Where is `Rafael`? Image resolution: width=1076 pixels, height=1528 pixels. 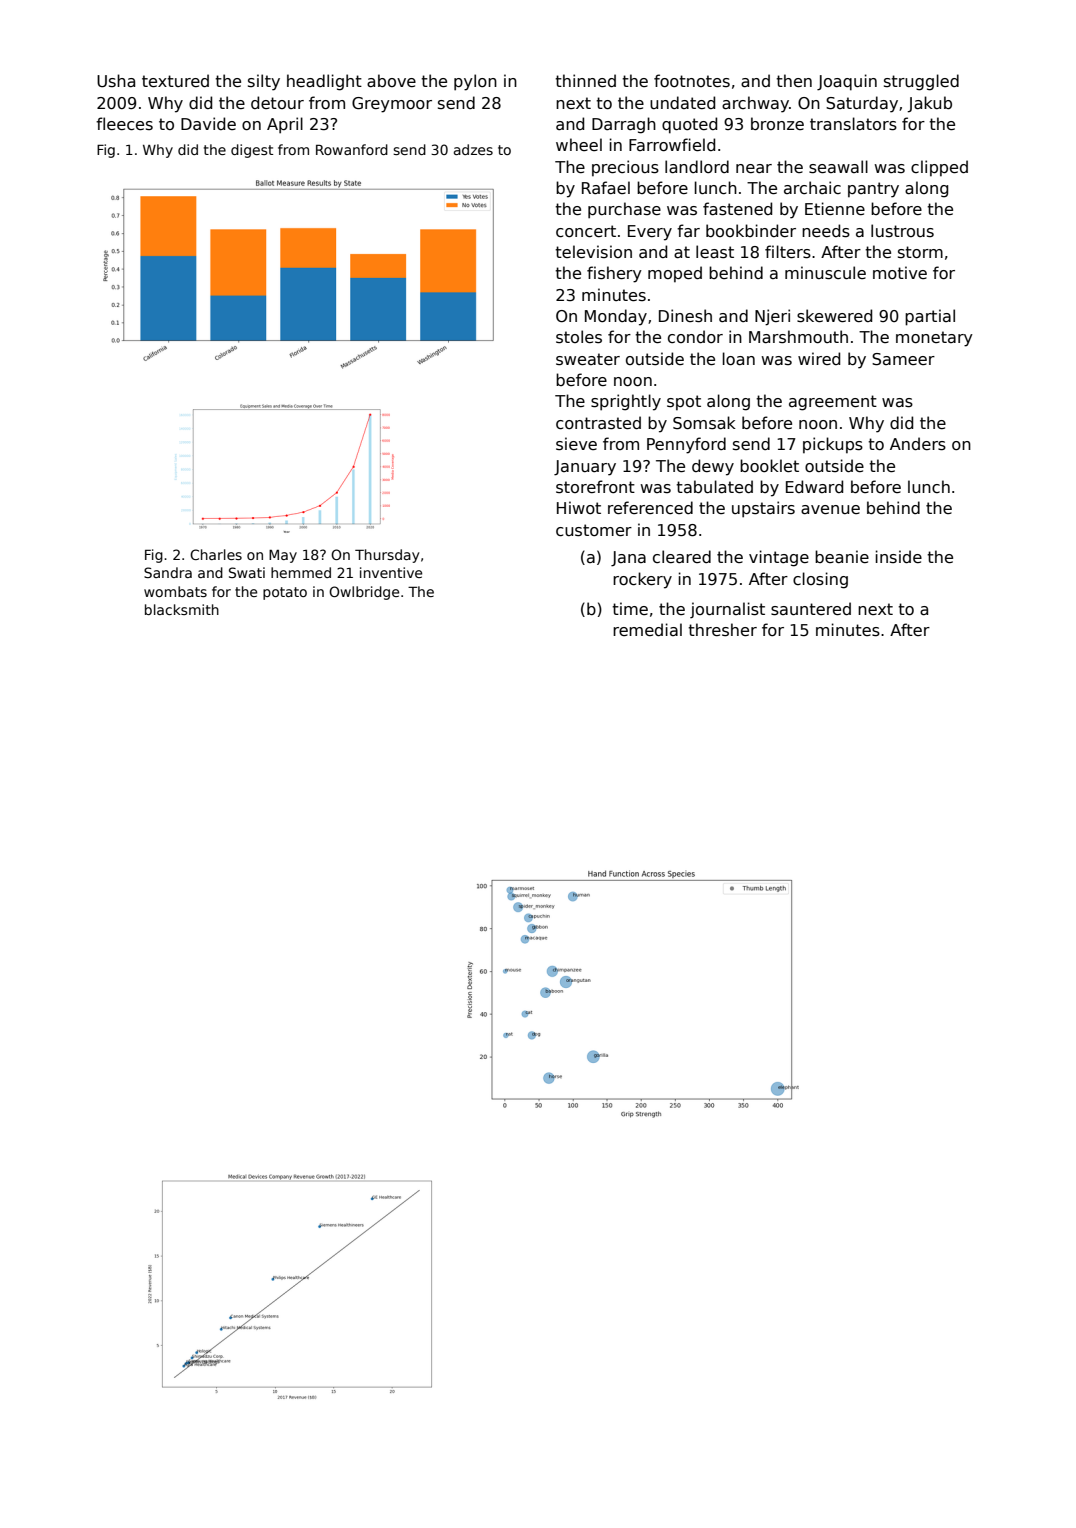
Rafael is located at coordinates (606, 187).
